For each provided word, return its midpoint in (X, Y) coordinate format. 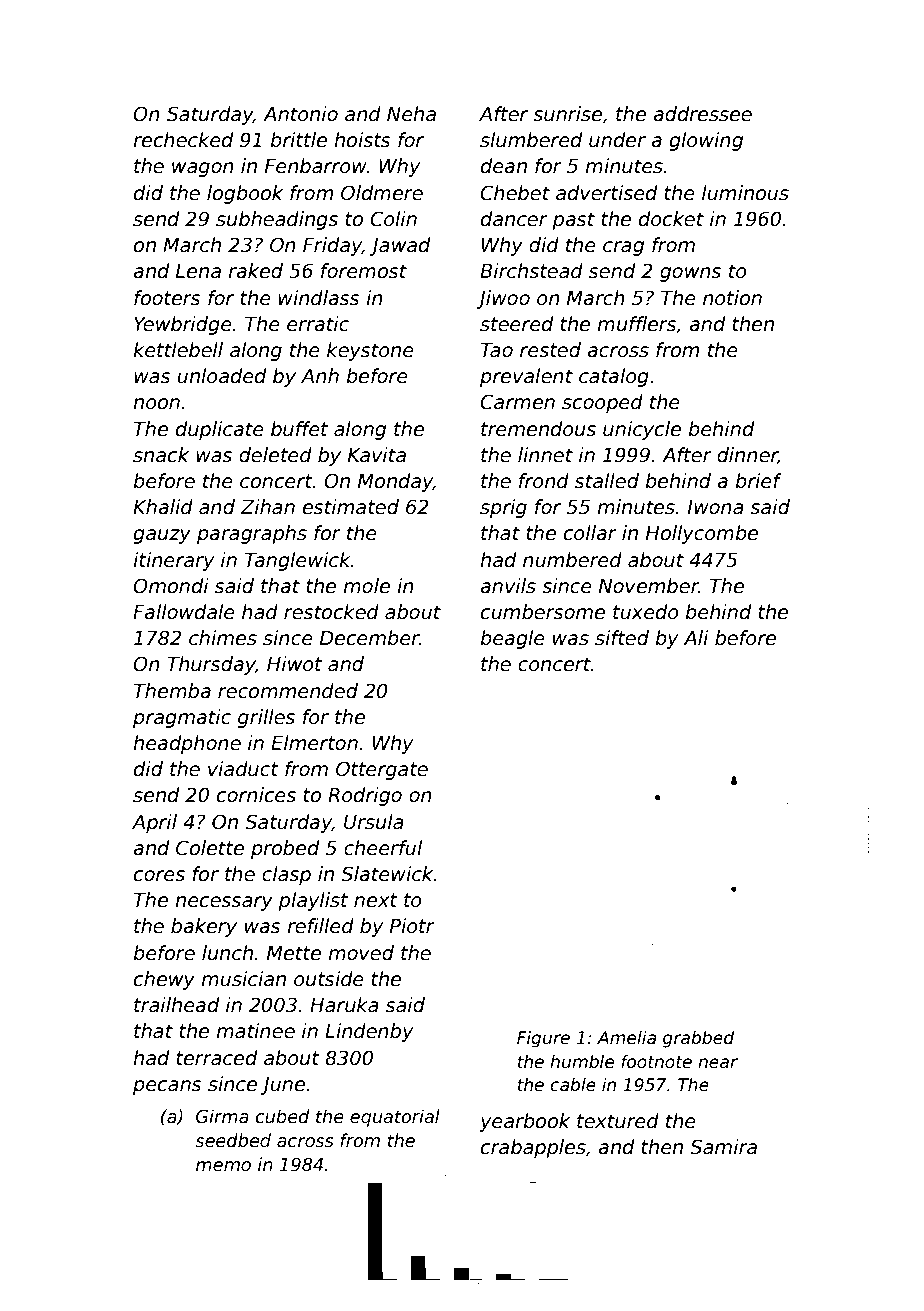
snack (161, 455)
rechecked (183, 140)
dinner (747, 455)
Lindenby (369, 1032)
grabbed (699, 1039)
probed (285, 849)
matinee (255, 1031)
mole (366, 586)
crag (623, 248)
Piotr (412, 926)
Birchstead (531, 271)
